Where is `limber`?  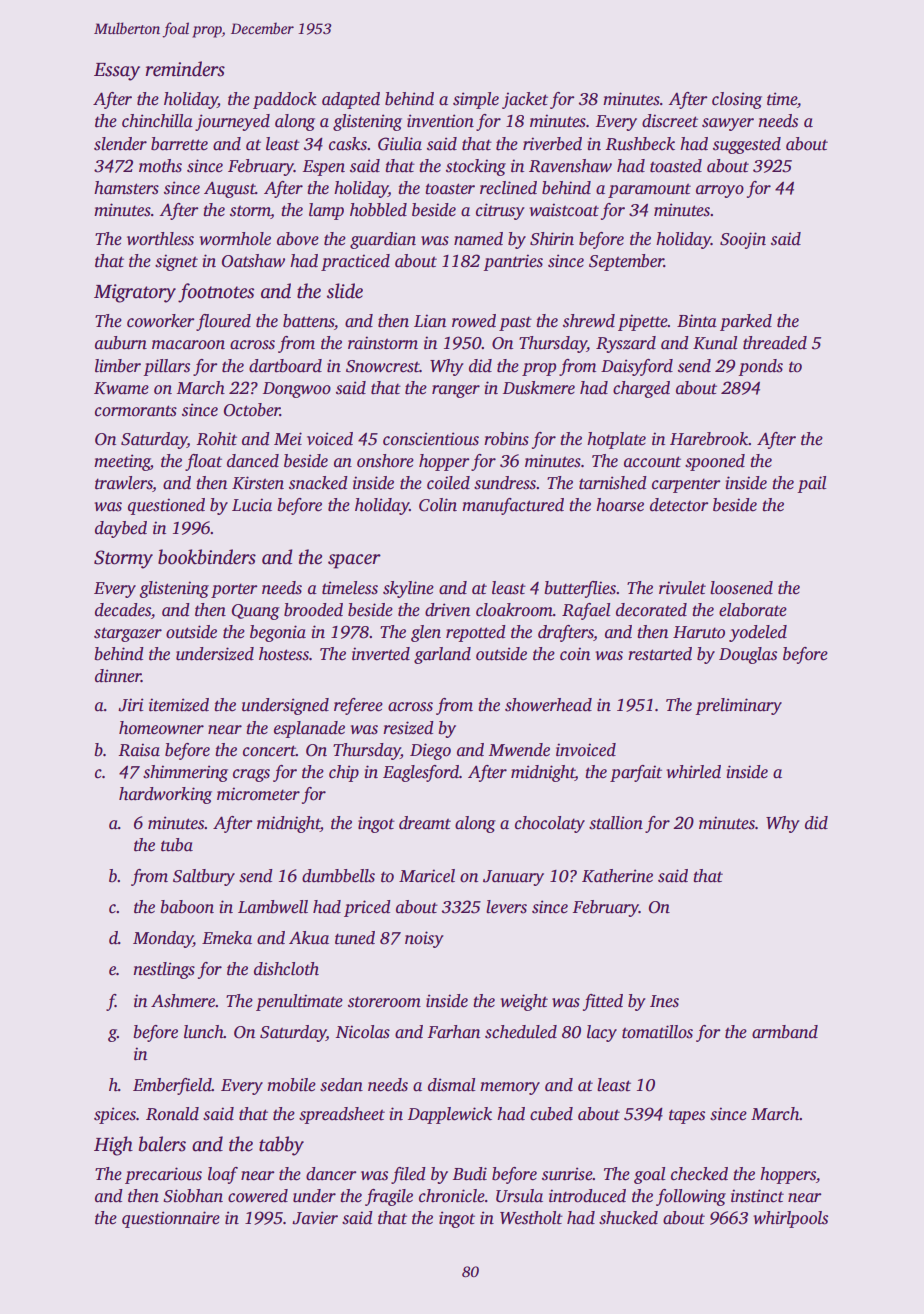 limber is located at coordinates (118, 366).
